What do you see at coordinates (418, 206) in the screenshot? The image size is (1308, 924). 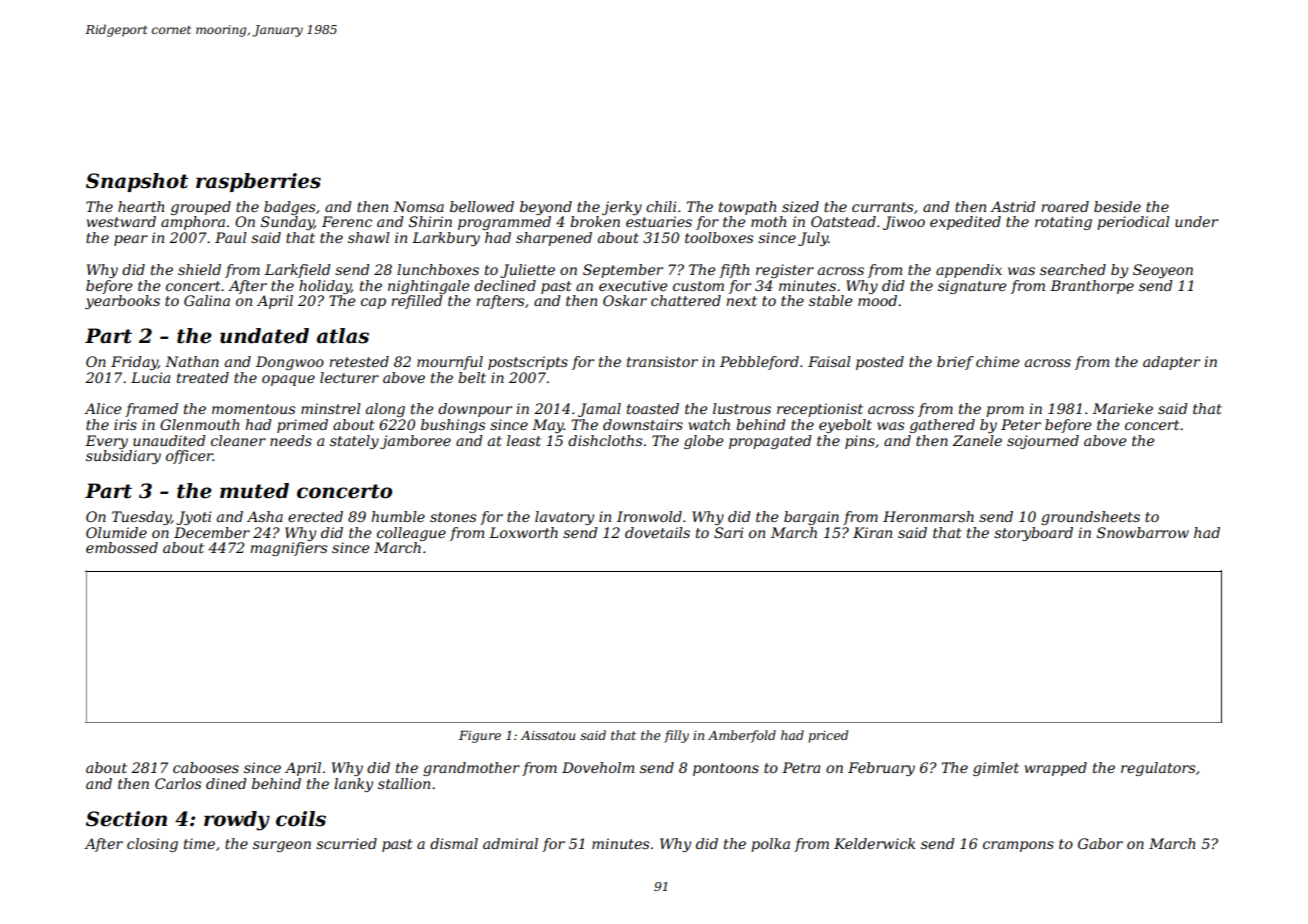 I see `Nomsa` at bounding box center [418, 206].
